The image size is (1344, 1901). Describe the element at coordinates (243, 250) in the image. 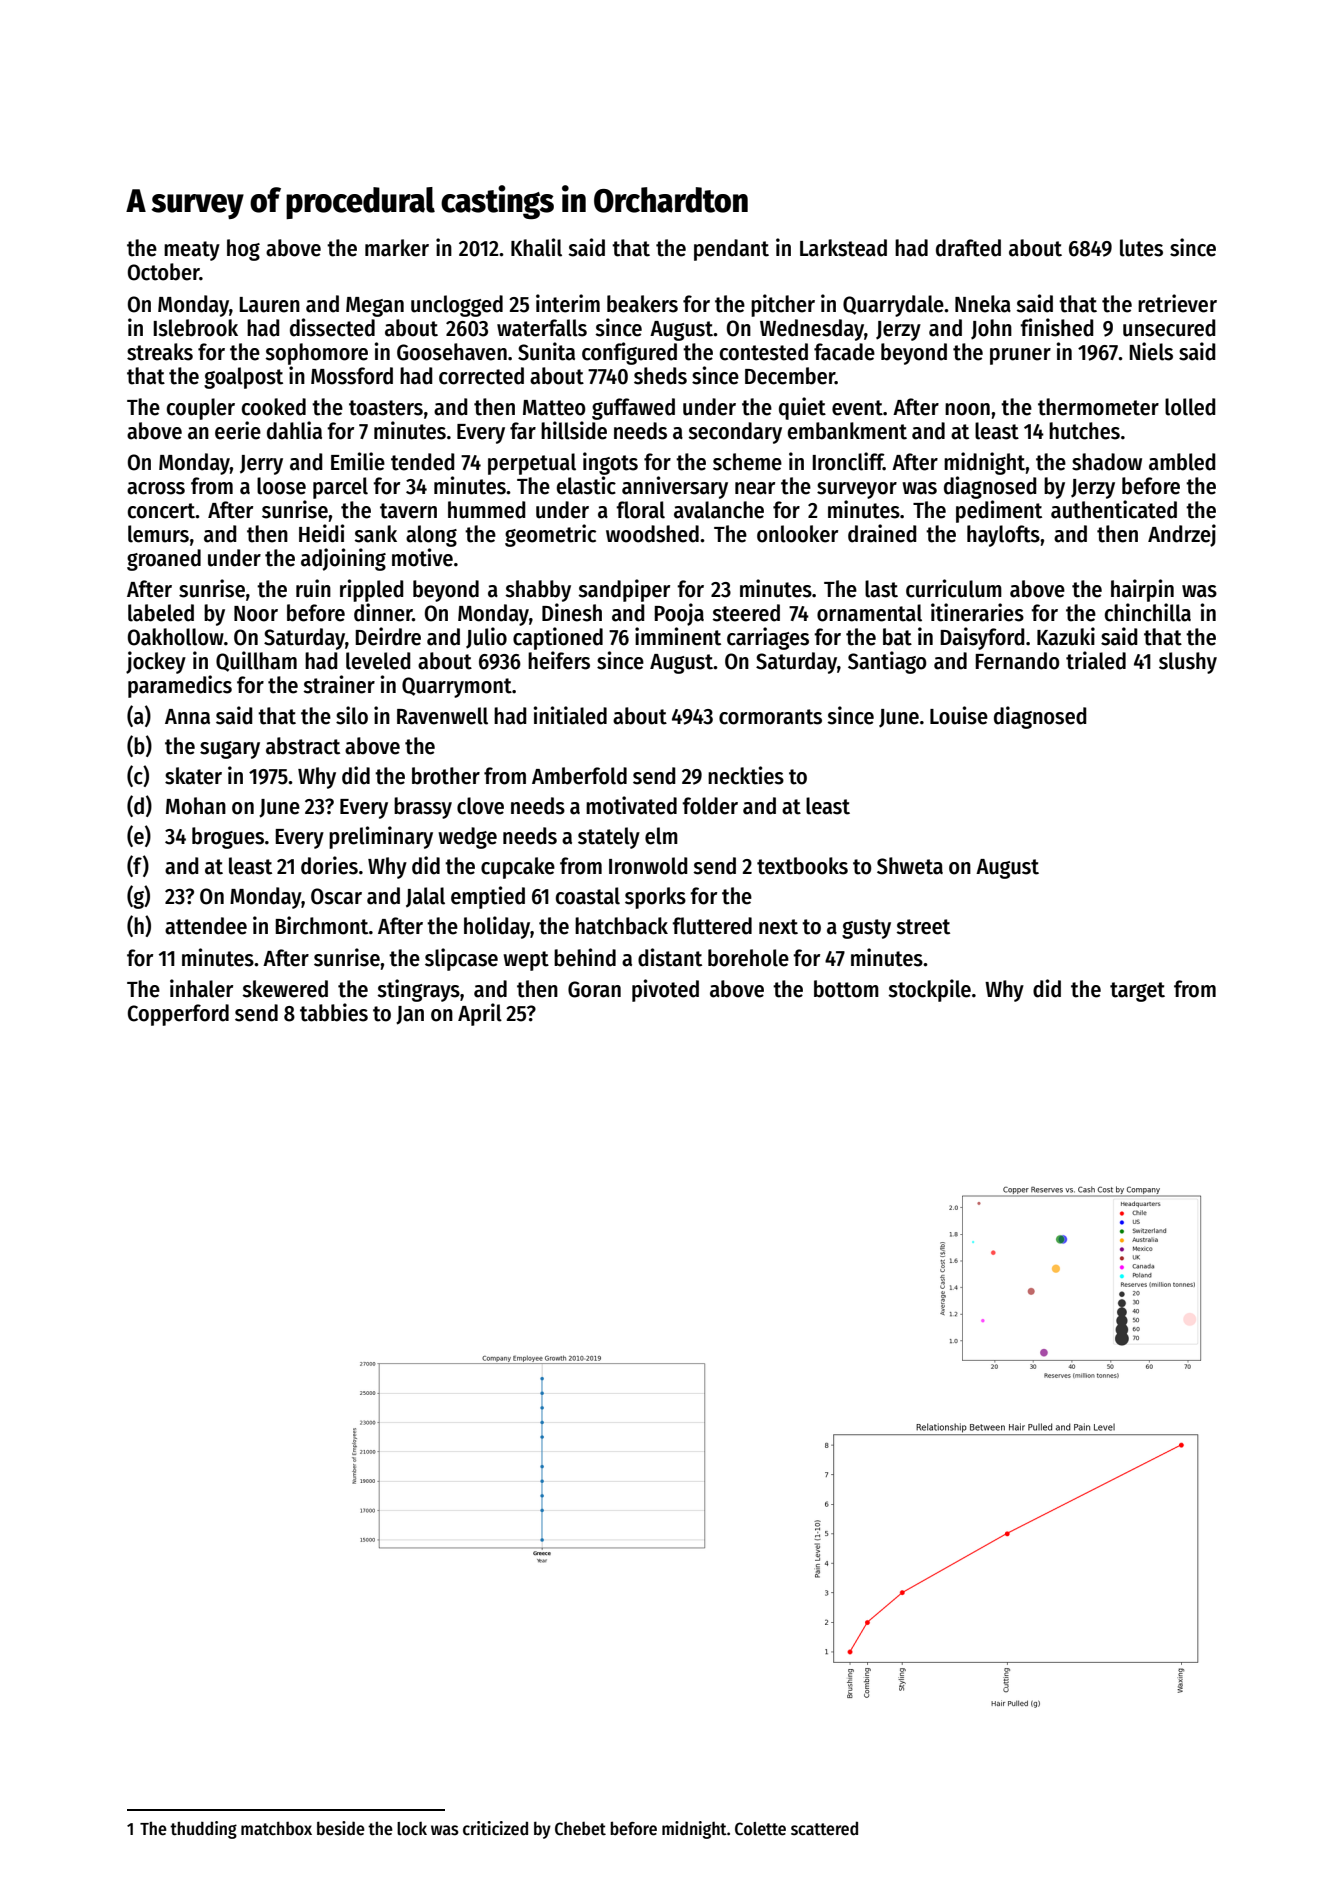

I see `hog` at that location.
